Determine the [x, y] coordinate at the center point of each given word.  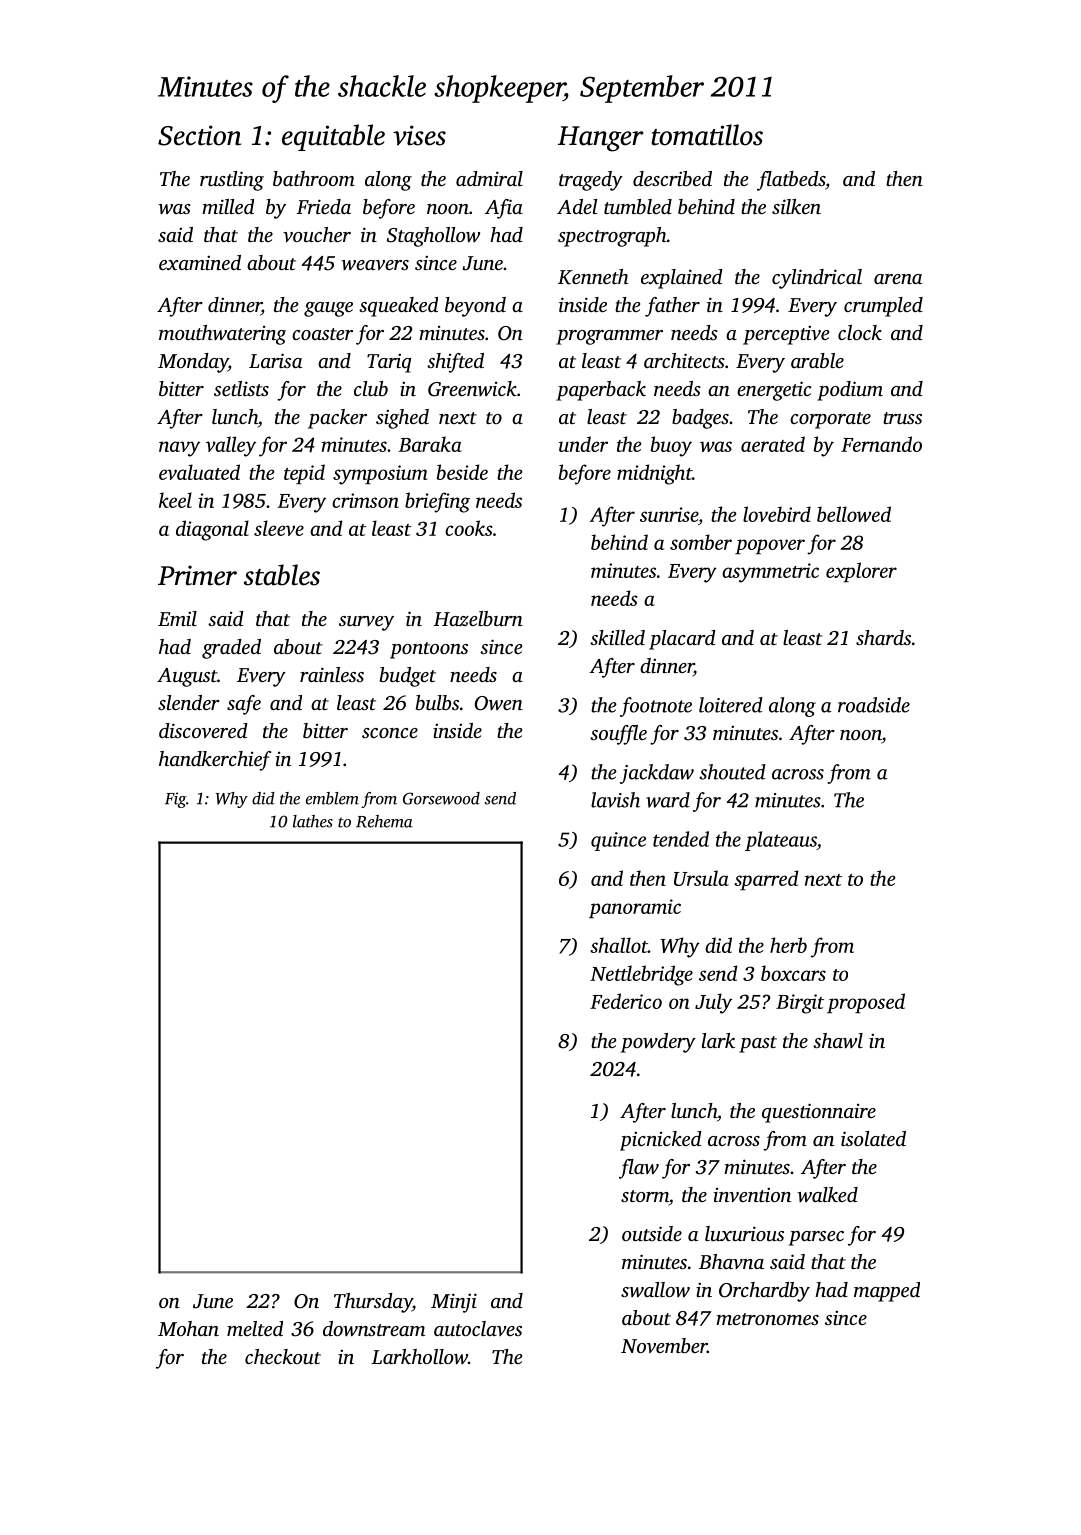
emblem [332, 798]
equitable [333, 137]
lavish [615, 800]
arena [898, 279]
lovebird [777, 514]
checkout [283, 1356]
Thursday [373, 1303]
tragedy [591, 181]
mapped [887, 1292]
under [583, 444]
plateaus [781, 841]
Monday [193, 363]
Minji [454, 1303]
